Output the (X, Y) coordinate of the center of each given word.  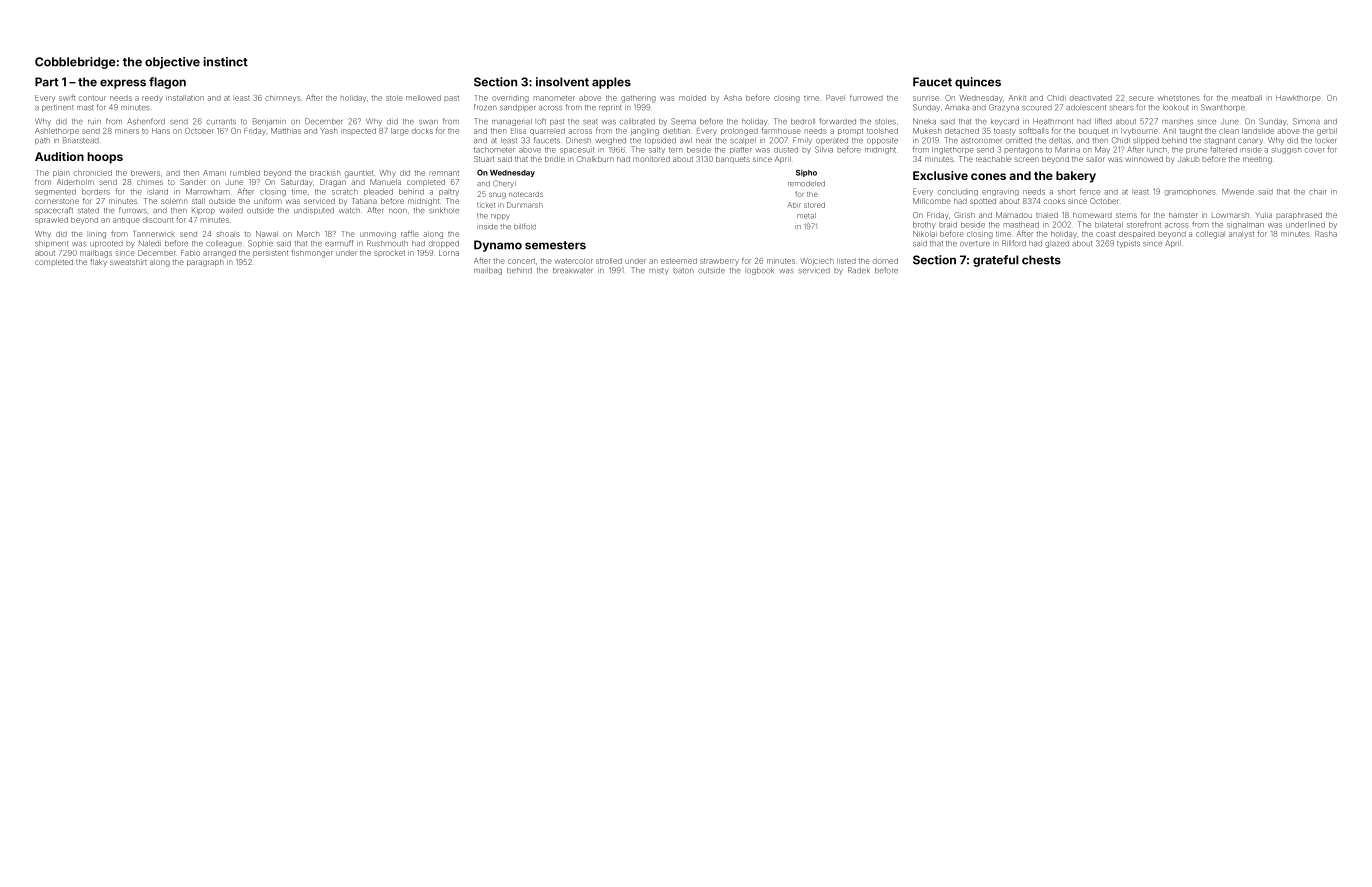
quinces (978, 83)
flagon (167, 83)
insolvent (562, 82)
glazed (1057, 244)
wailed (231, 211)
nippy (500, 217)
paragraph (205, 263)
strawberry (719, 261)
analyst (1241, 234)
